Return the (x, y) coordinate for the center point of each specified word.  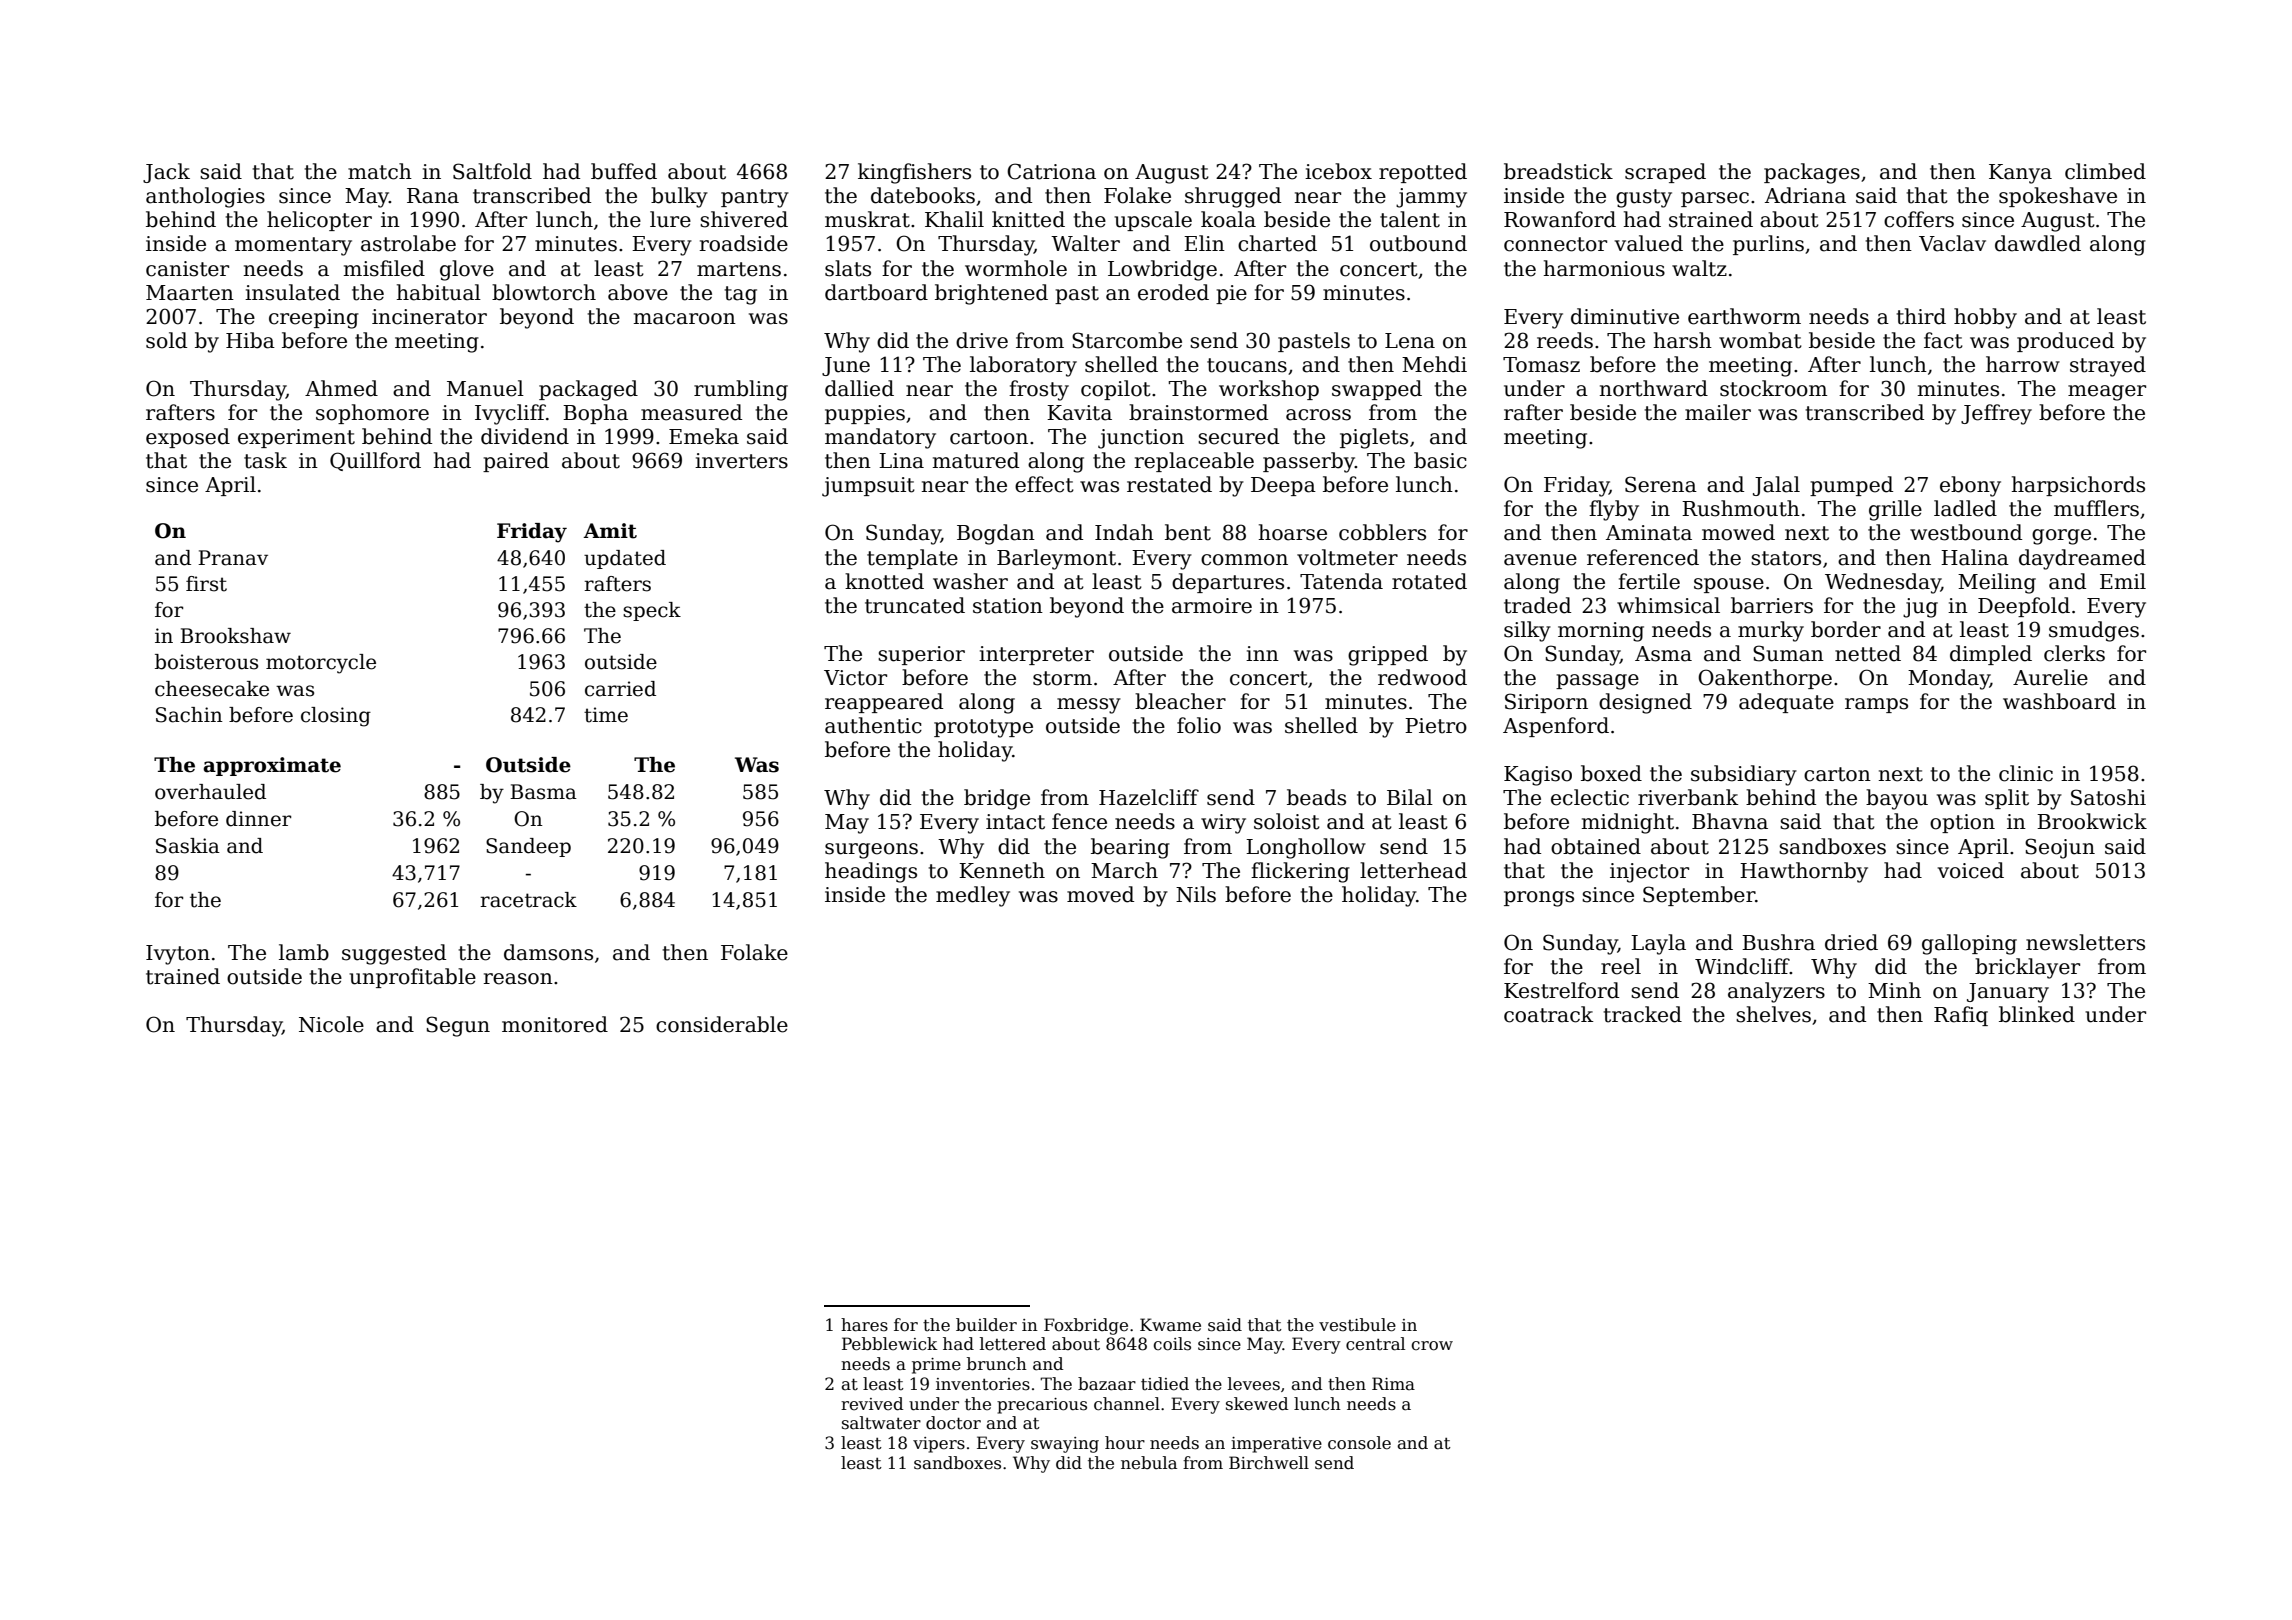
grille (1895, 510)
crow (1432, 1346)
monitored (555, 1024)
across (1318, 415)
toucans (1247, 365)
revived (872, 1404)
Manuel (485, 388)
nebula (1149, 1463)
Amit (610, 531)
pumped (1851, 486)
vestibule (1357, 1325)
